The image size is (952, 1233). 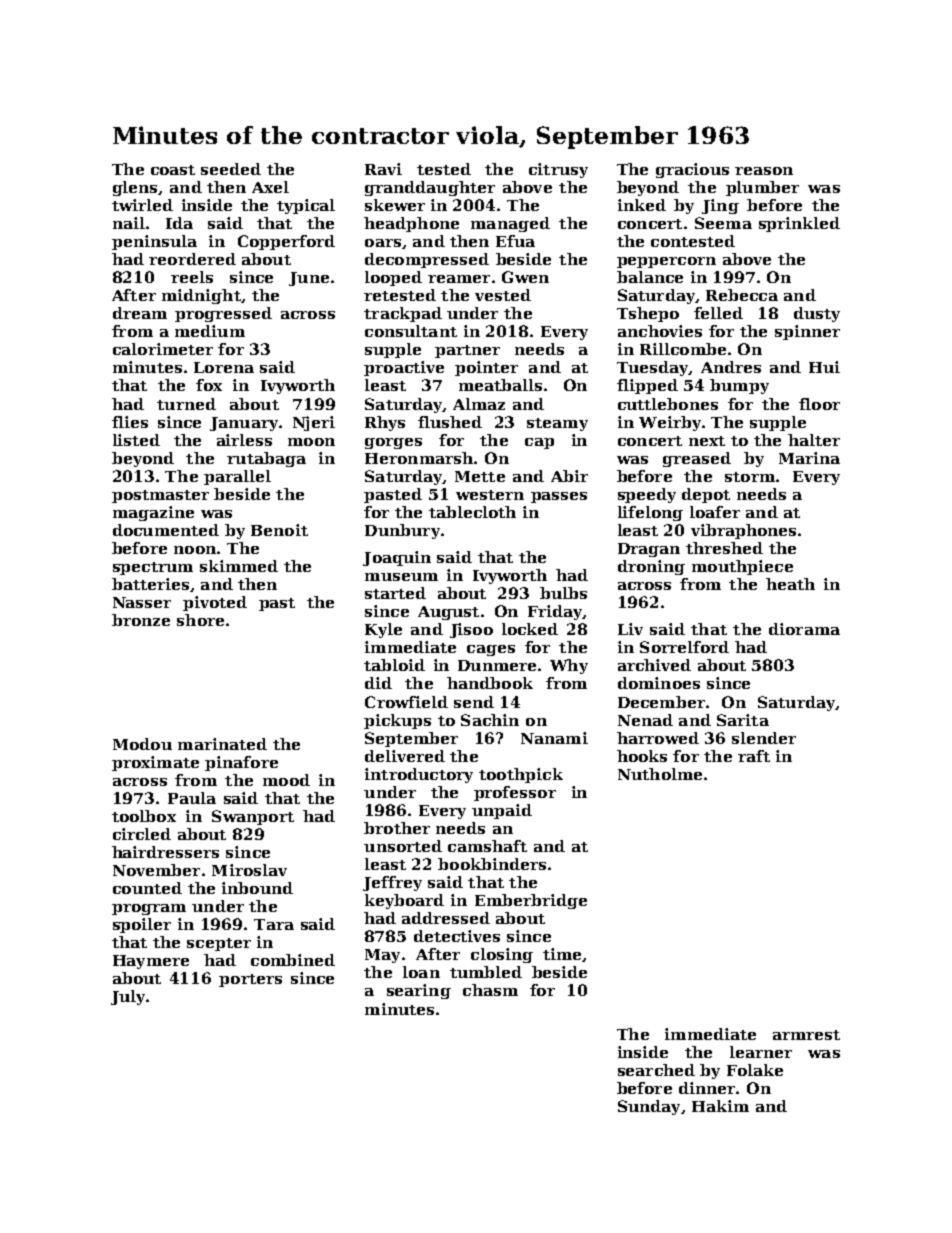 What do you see at coordinates (558, 170) in the screenshot?
I see `citrusy` at bounding box center [558, 170].
